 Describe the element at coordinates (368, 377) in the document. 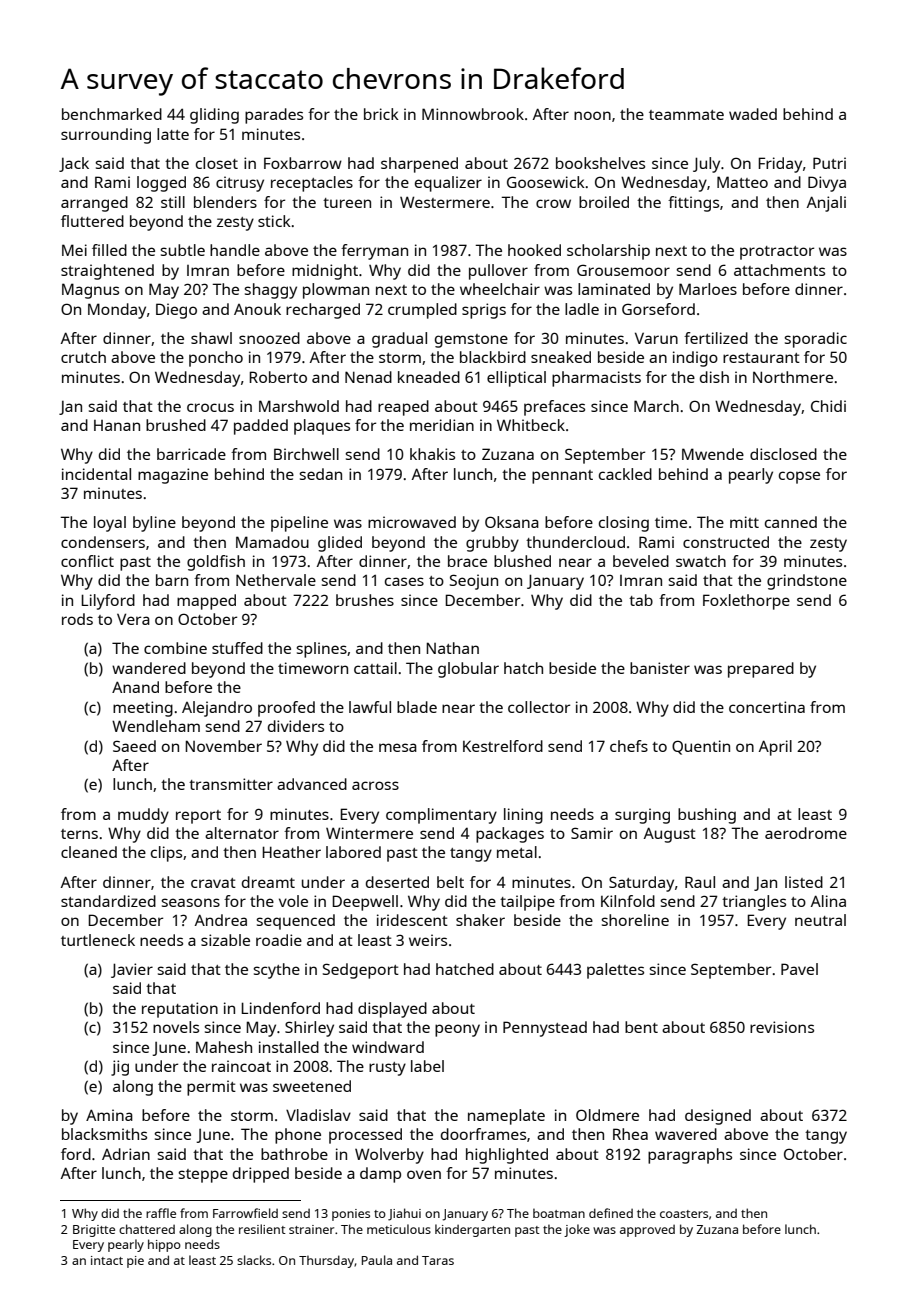

I see `Nenad` at that location.
